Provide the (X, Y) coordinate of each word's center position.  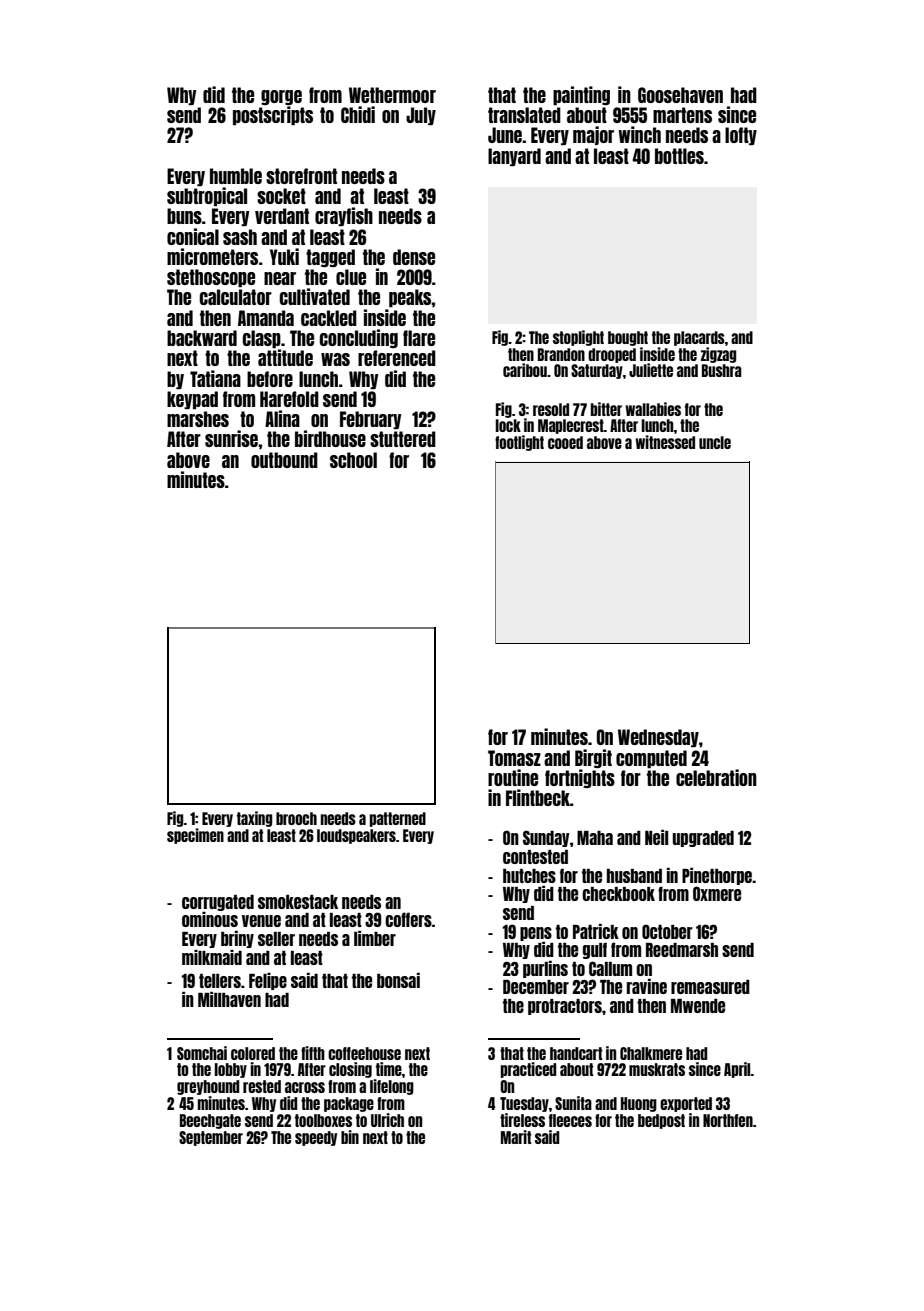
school (353, 460)
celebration (716, 777)
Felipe (268, 981)
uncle (715, 442)
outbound (284, 460)
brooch (296, 818)
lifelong (392, 1087)
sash (240, 237)
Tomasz (514, 758)
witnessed (665, 442)
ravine (647, 986)
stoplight (578, 338)
